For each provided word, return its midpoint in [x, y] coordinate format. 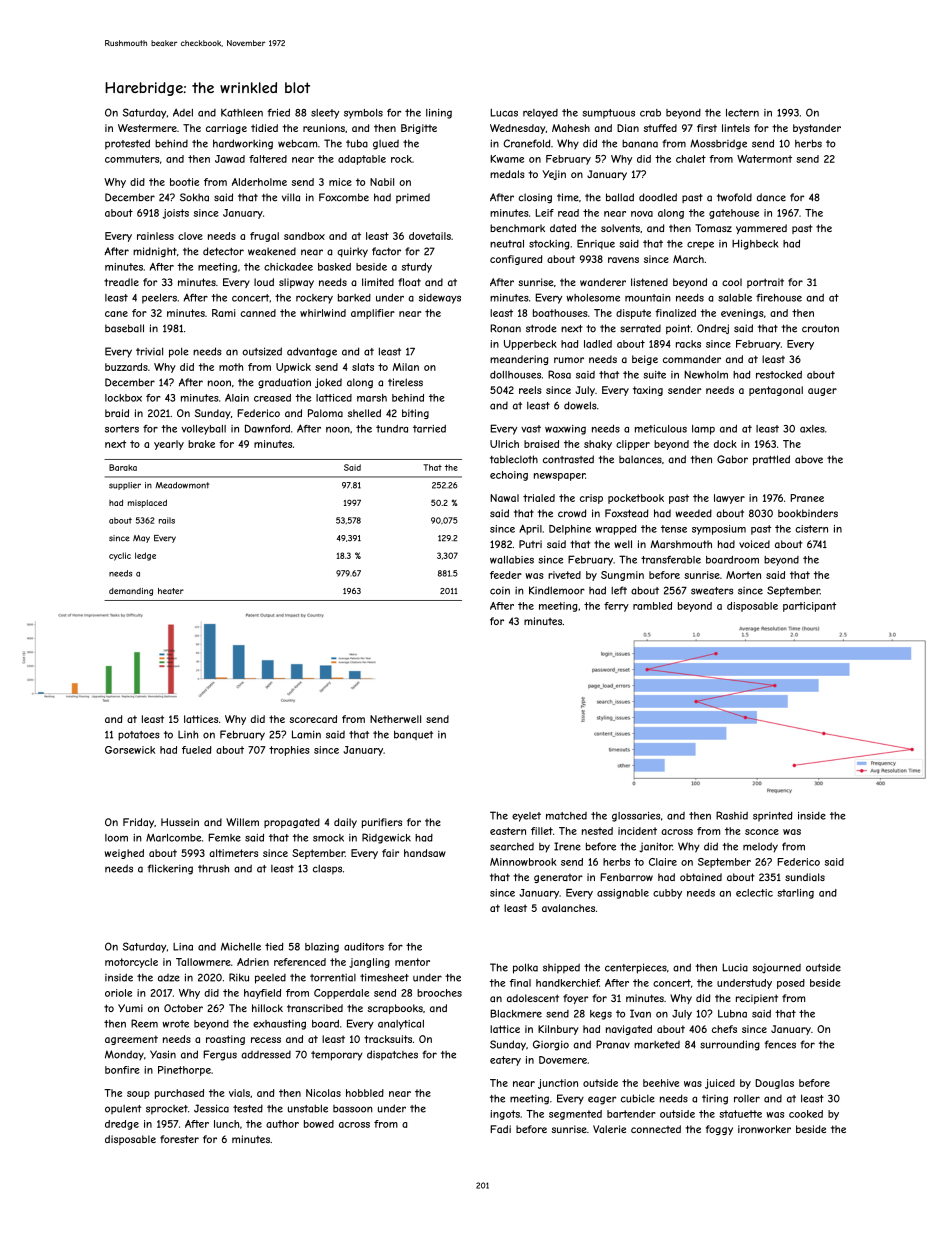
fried [278, 112]
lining [439, 114]
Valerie [609, 1129]
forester [179, 1139]
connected [656, 1129]
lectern [742, 113]
